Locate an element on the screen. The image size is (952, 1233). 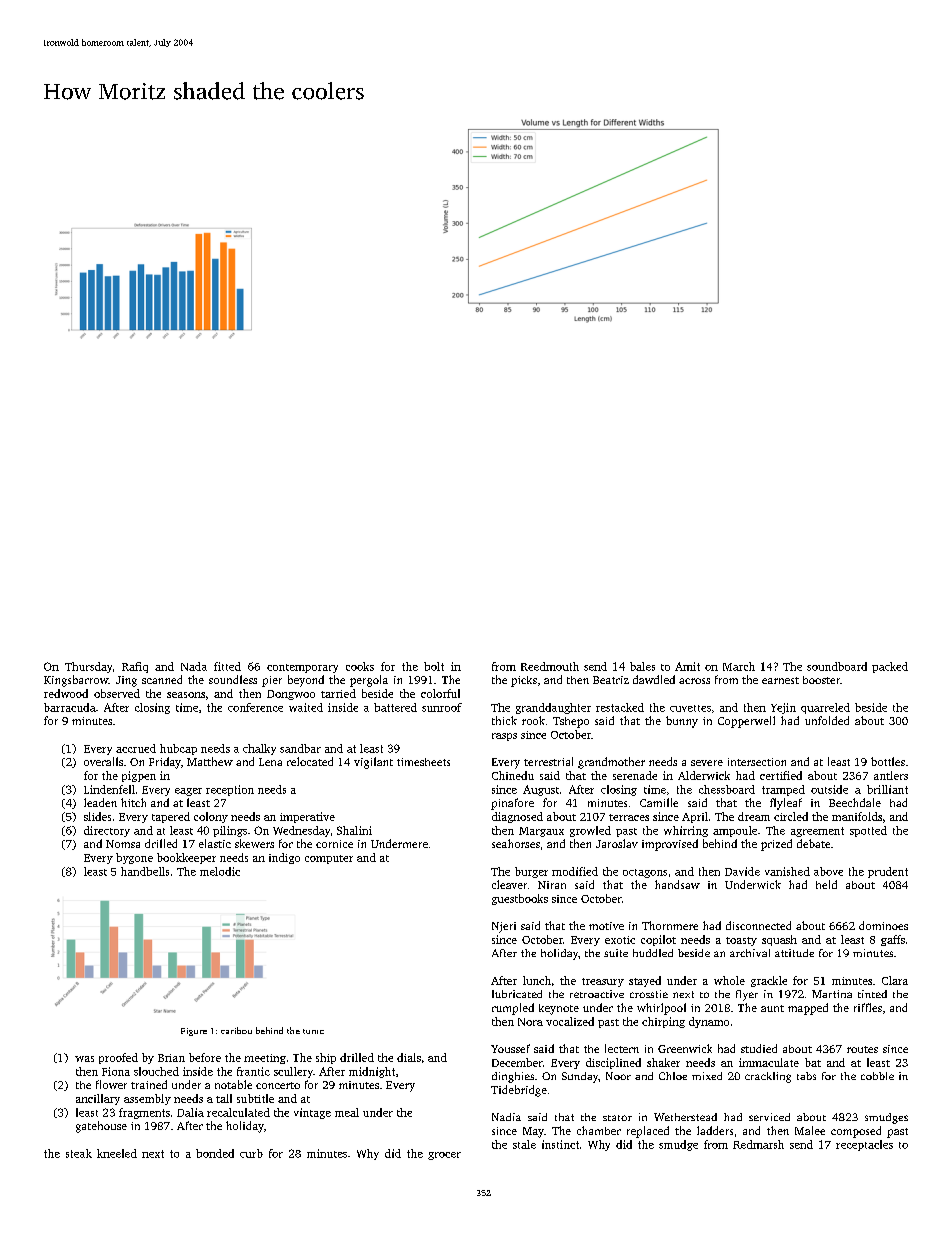
riffles is located at coordinates (868, 1007).
